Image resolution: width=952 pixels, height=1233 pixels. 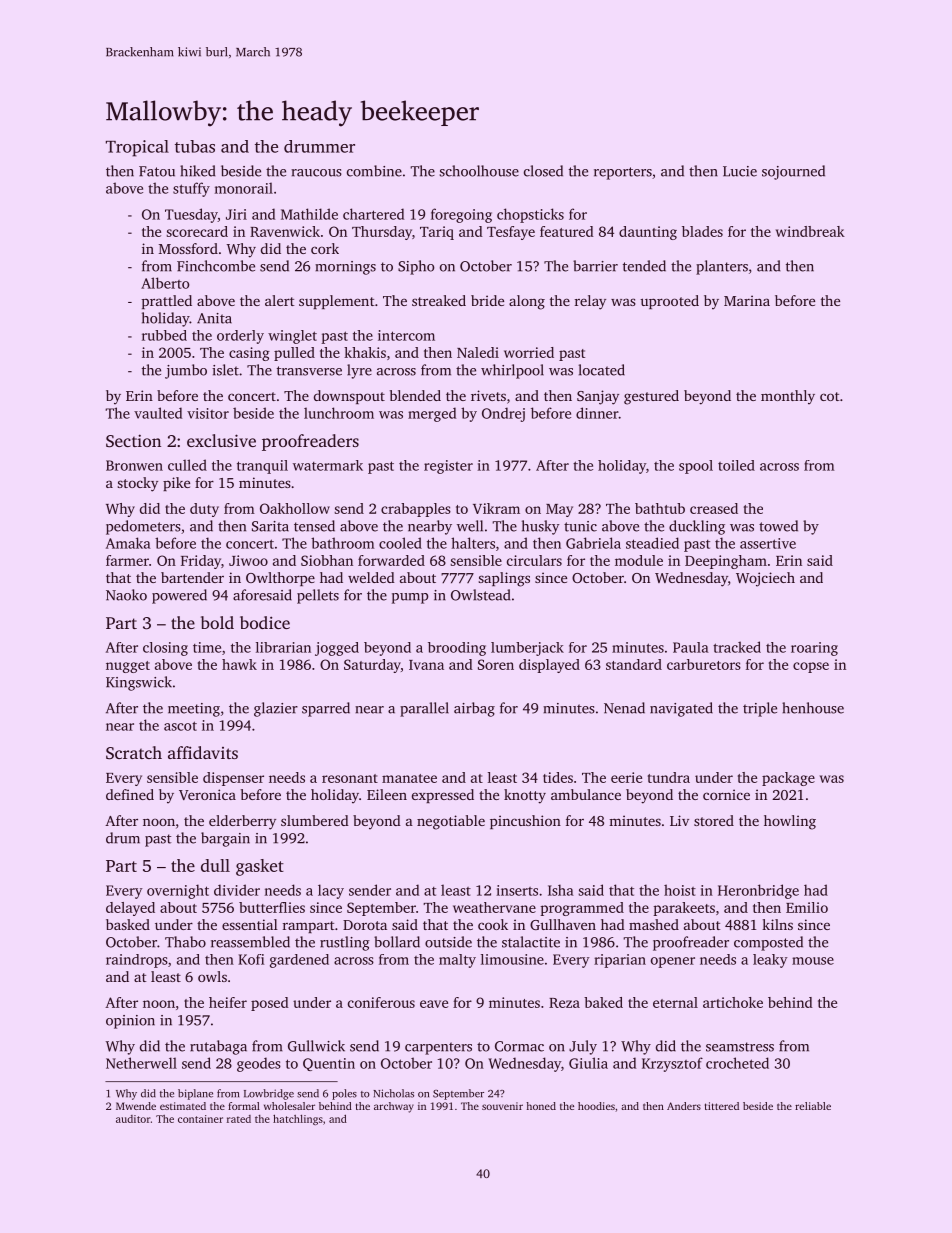 What do you see at coordinates (373, 214) in the screenshot?
I see `chartered` at bounding box center [373, 214].
